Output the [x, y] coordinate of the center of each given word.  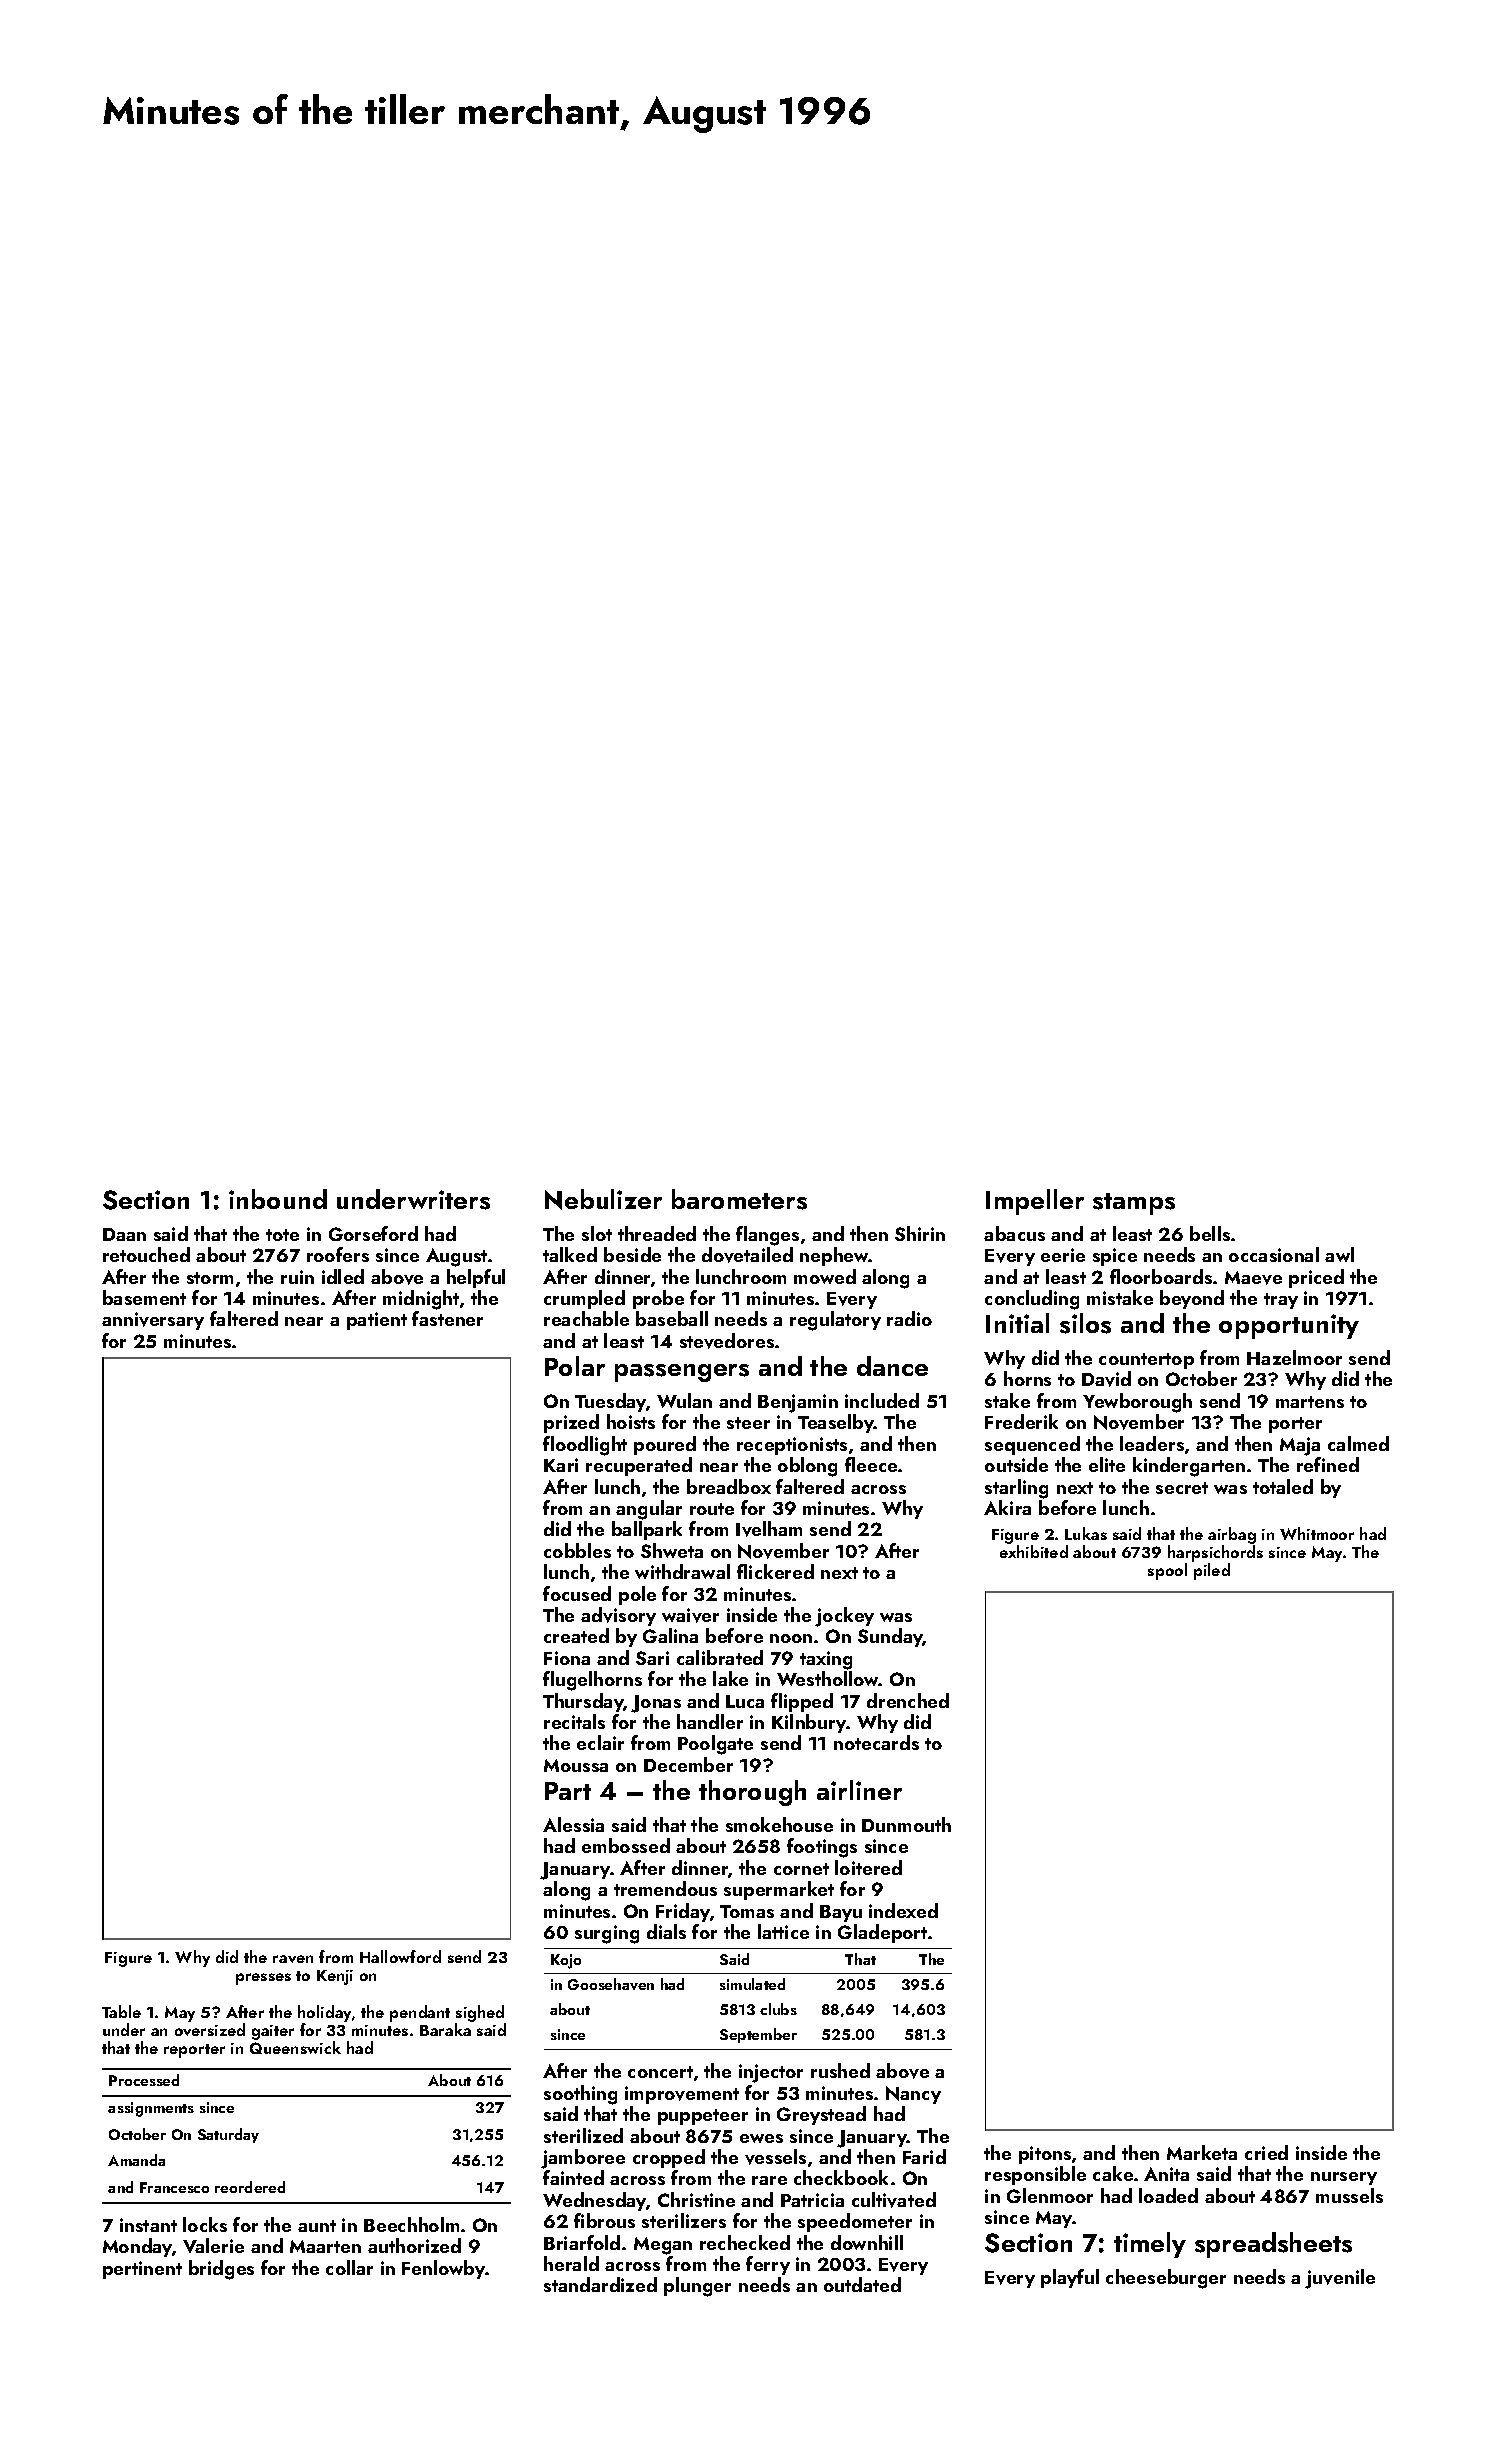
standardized [600, 2284]
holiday [324, 2013]
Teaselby [836, 1423]
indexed [903, 1910]
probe [658, 1299]
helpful [476, 1278]
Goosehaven [611, 1984]
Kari [561, 1465]
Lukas [1086, 1533]
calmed [1358, 1443]
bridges [221, 2270]
